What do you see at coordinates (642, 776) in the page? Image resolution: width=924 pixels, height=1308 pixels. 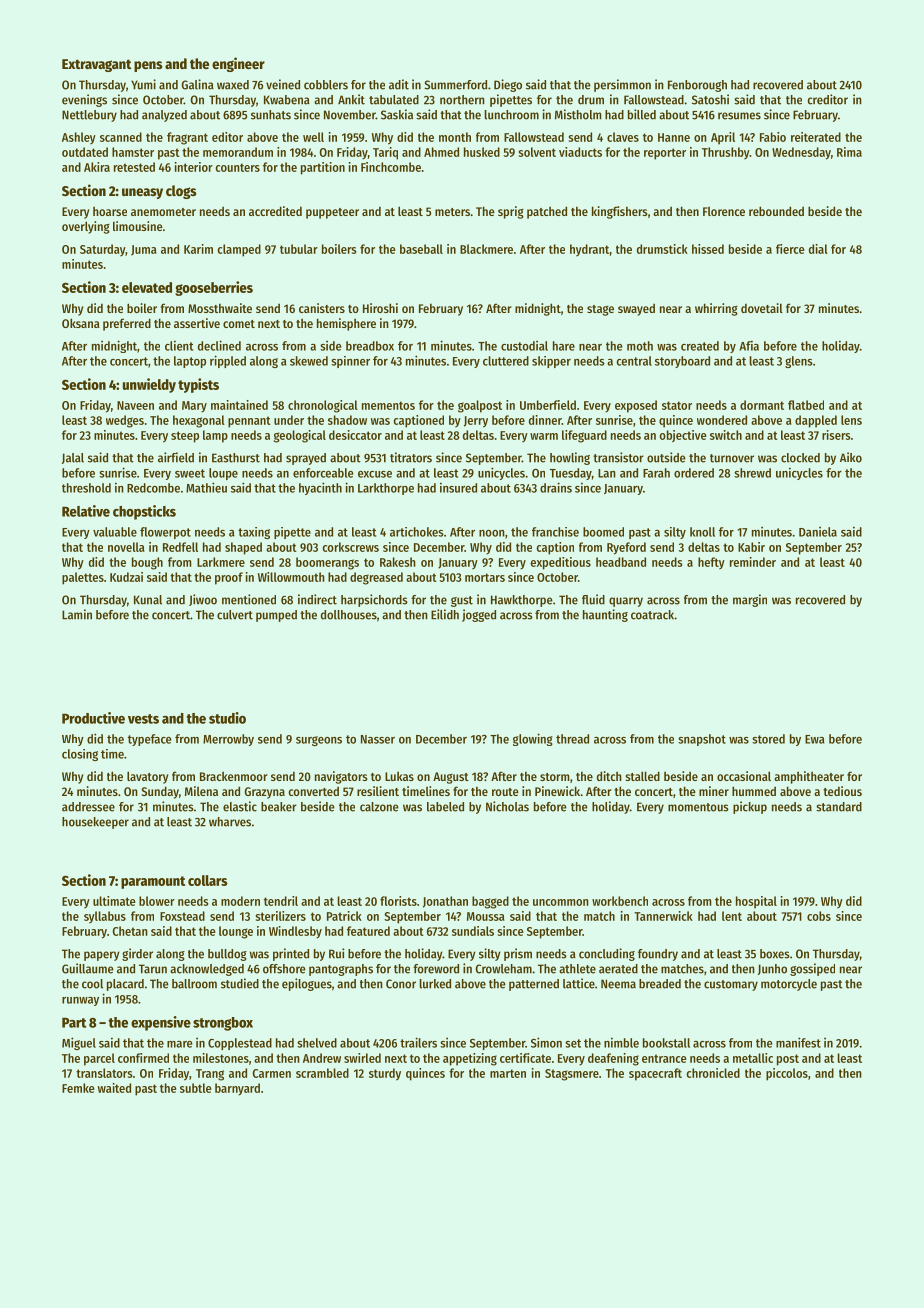 I see `stalled` at bounding box center [642, 776].
